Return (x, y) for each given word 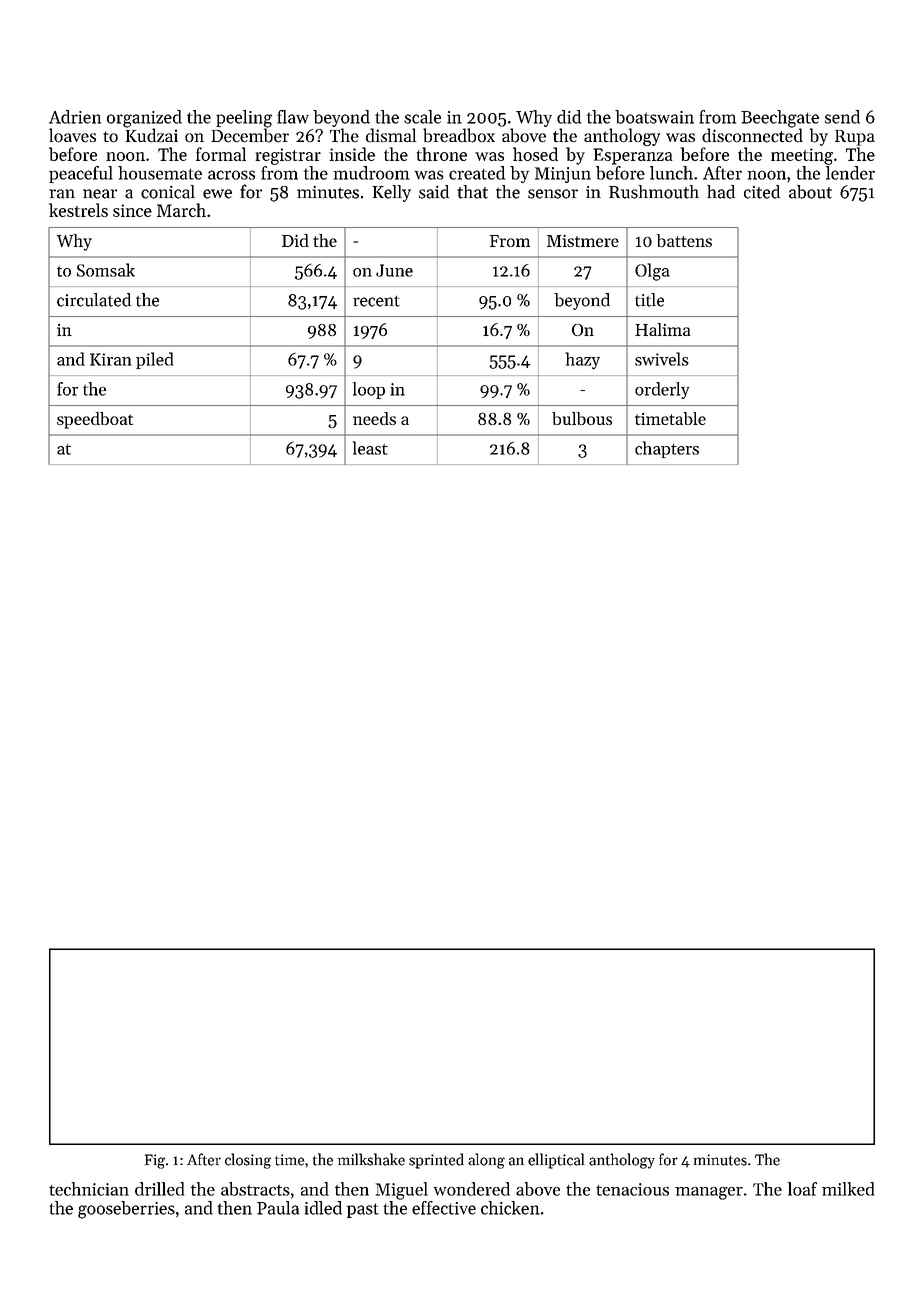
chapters (667, 449)
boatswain (654, 117)
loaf (802, 1189)
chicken (510, 1208)
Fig (155, 1161)
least (370, 448)
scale (422, 117)
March (181, 210)
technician (89, 1189)
